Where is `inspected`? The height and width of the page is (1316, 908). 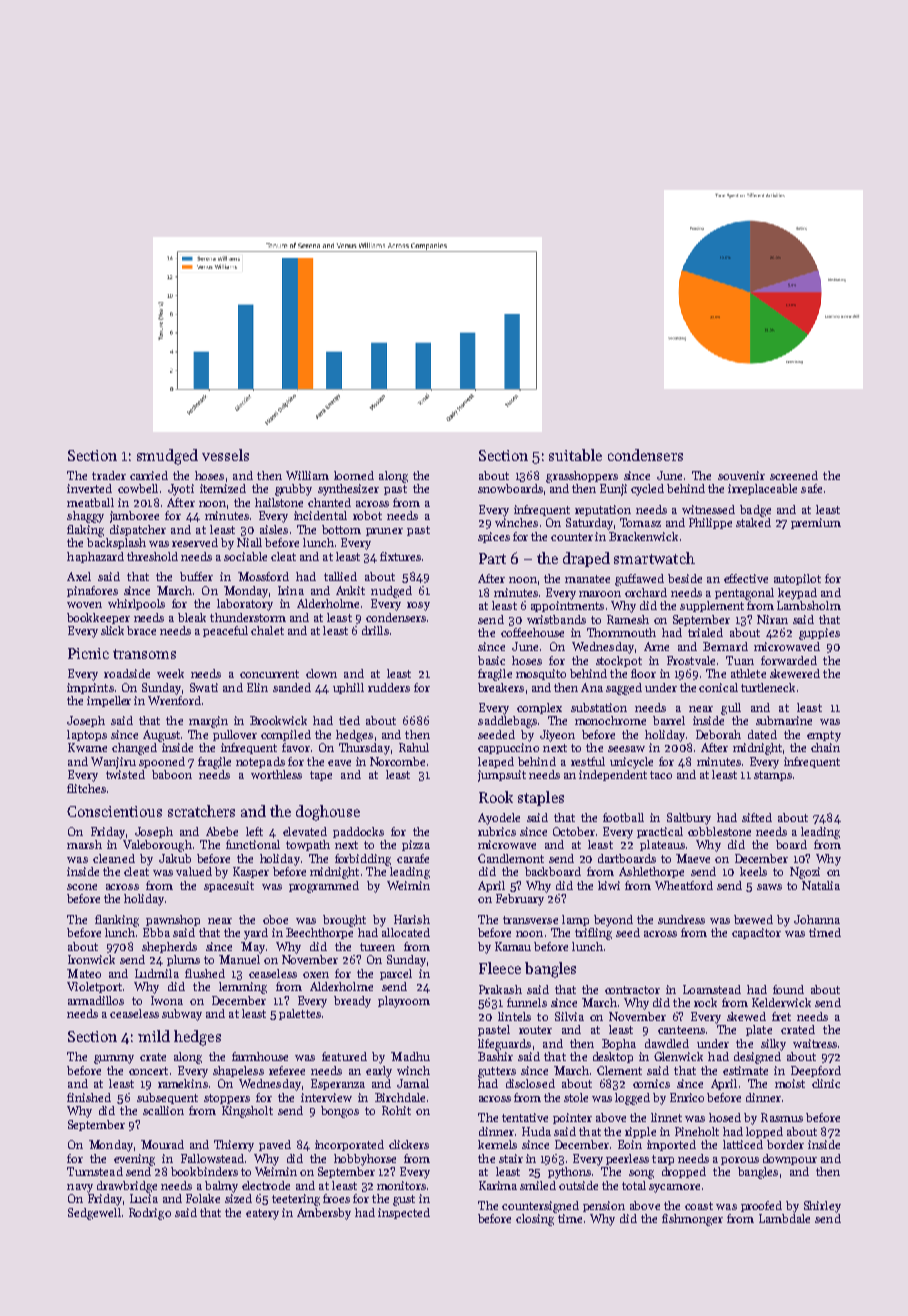 inspected is located at coordinates (404, 1213).
